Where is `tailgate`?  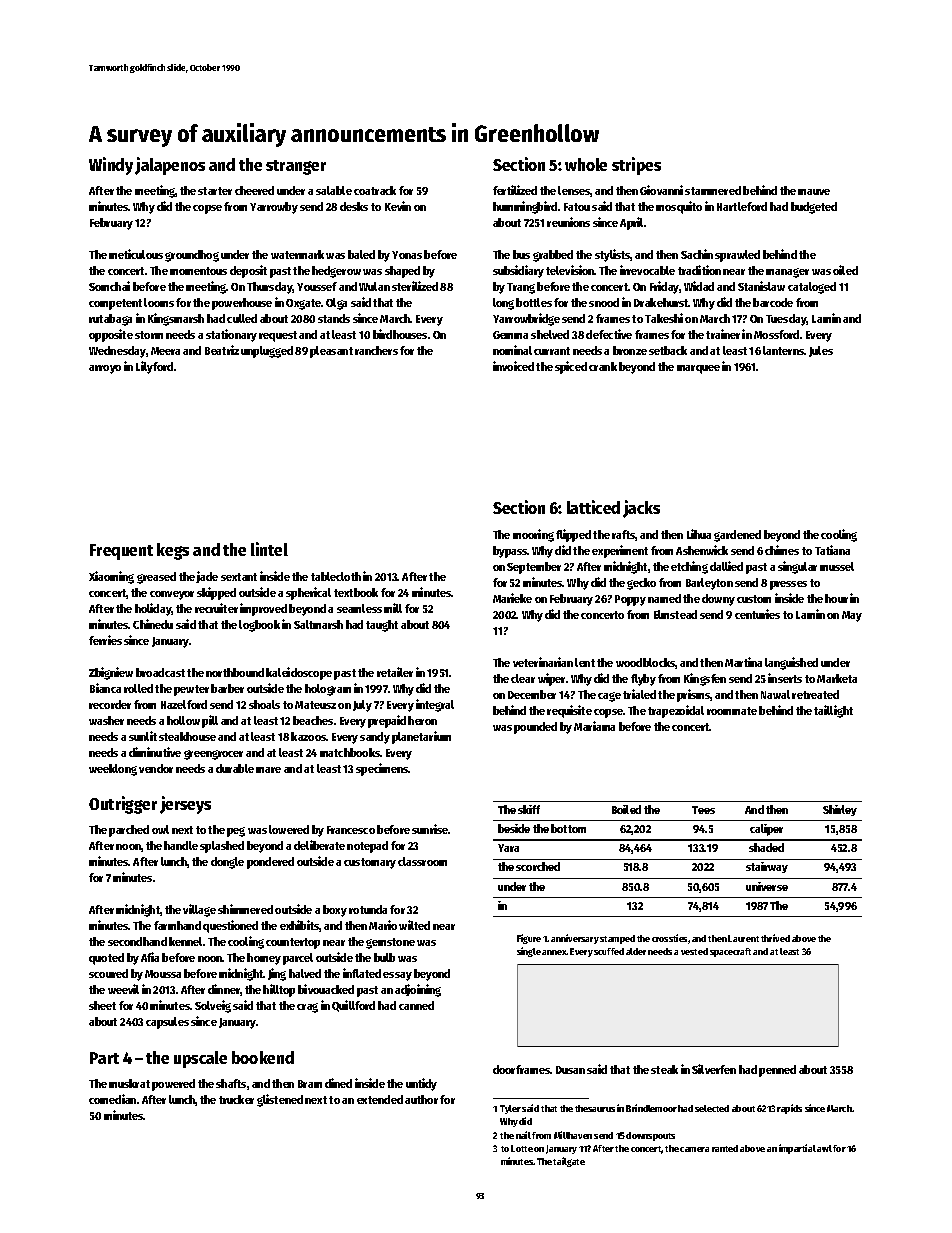
tailgate is located at coordinates (569, 1162).
